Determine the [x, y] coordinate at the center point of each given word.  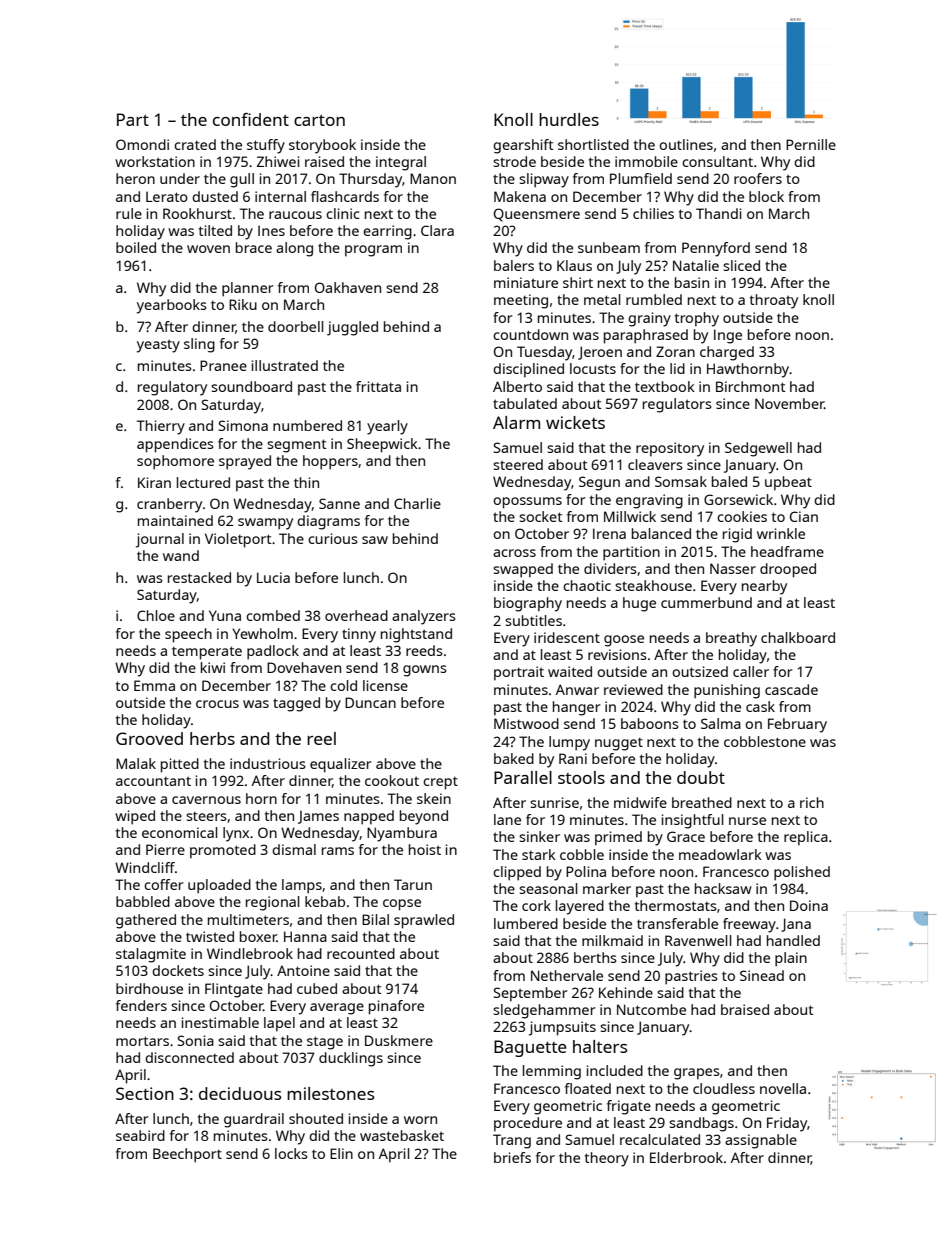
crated [195, 144]
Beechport [187, 1155]
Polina [586, 871]
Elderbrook [686, 1157]
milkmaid [612, 940]
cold [343, 685]
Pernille [811, 144]
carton [319, 120]
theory [607, 1159]
